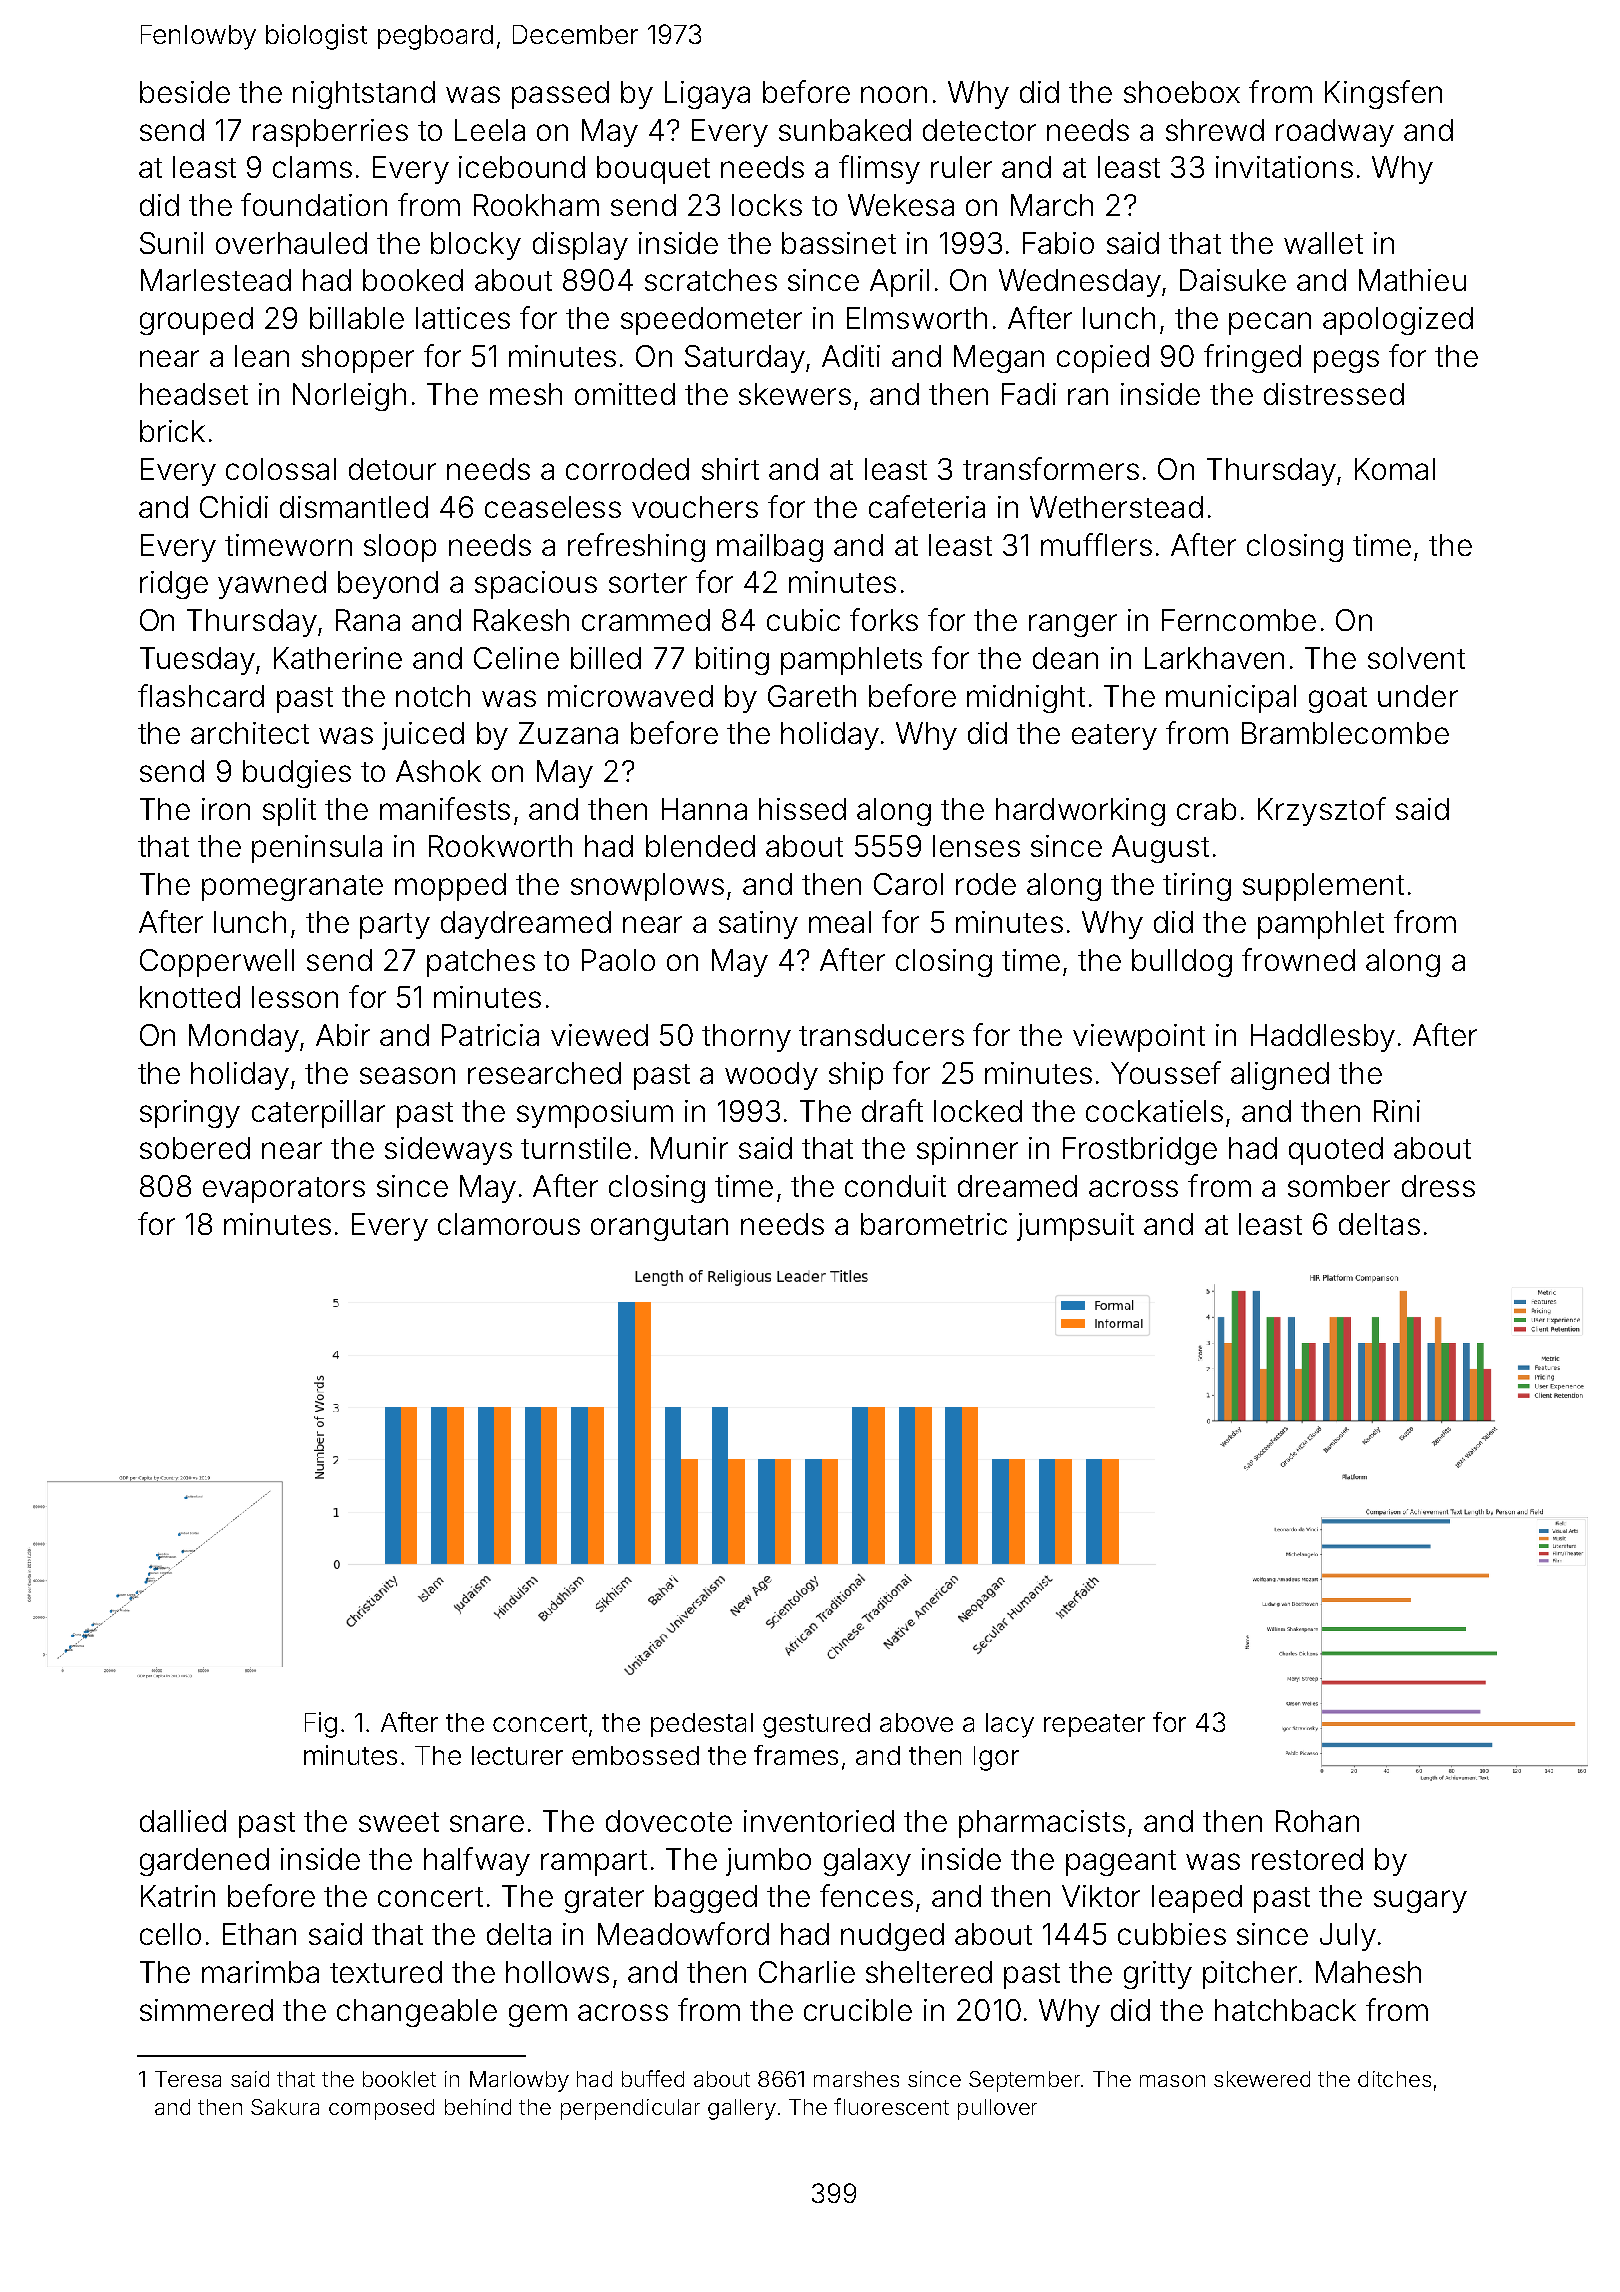  I want to click on invitations, so click(1284, 167).
